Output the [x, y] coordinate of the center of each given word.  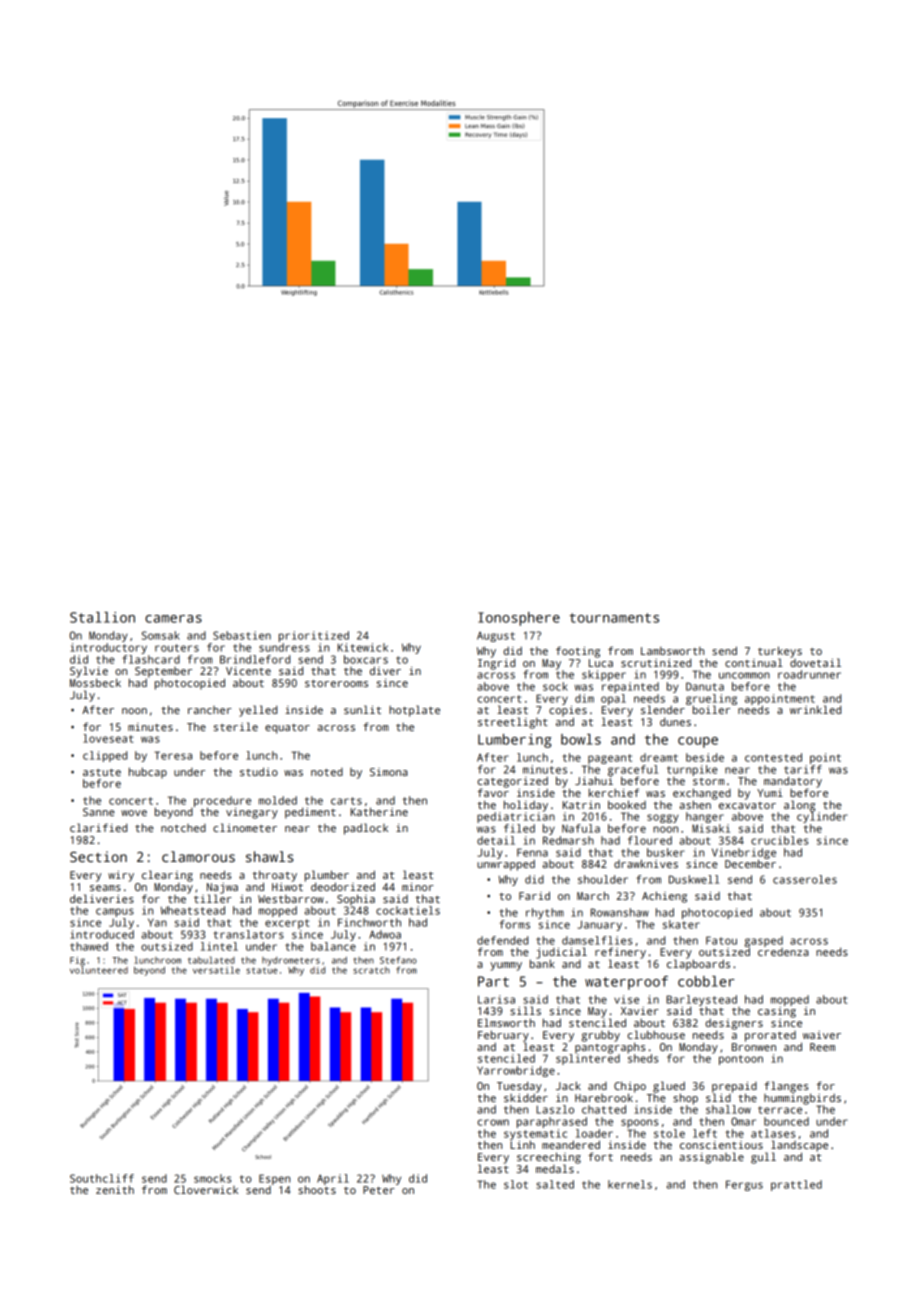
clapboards [698, 965]
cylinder [822, 817]
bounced [786, 1121]
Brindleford [255, 659]
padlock [366, 829]
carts [346, 801]
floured [650, 840]
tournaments [614, 618]
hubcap [148, 773]
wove [134, 813]
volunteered [99, 970]
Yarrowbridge [516, 1071]
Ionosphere [519, 619]
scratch [371, 970]
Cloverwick [206, 1189]
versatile [216, 970]
